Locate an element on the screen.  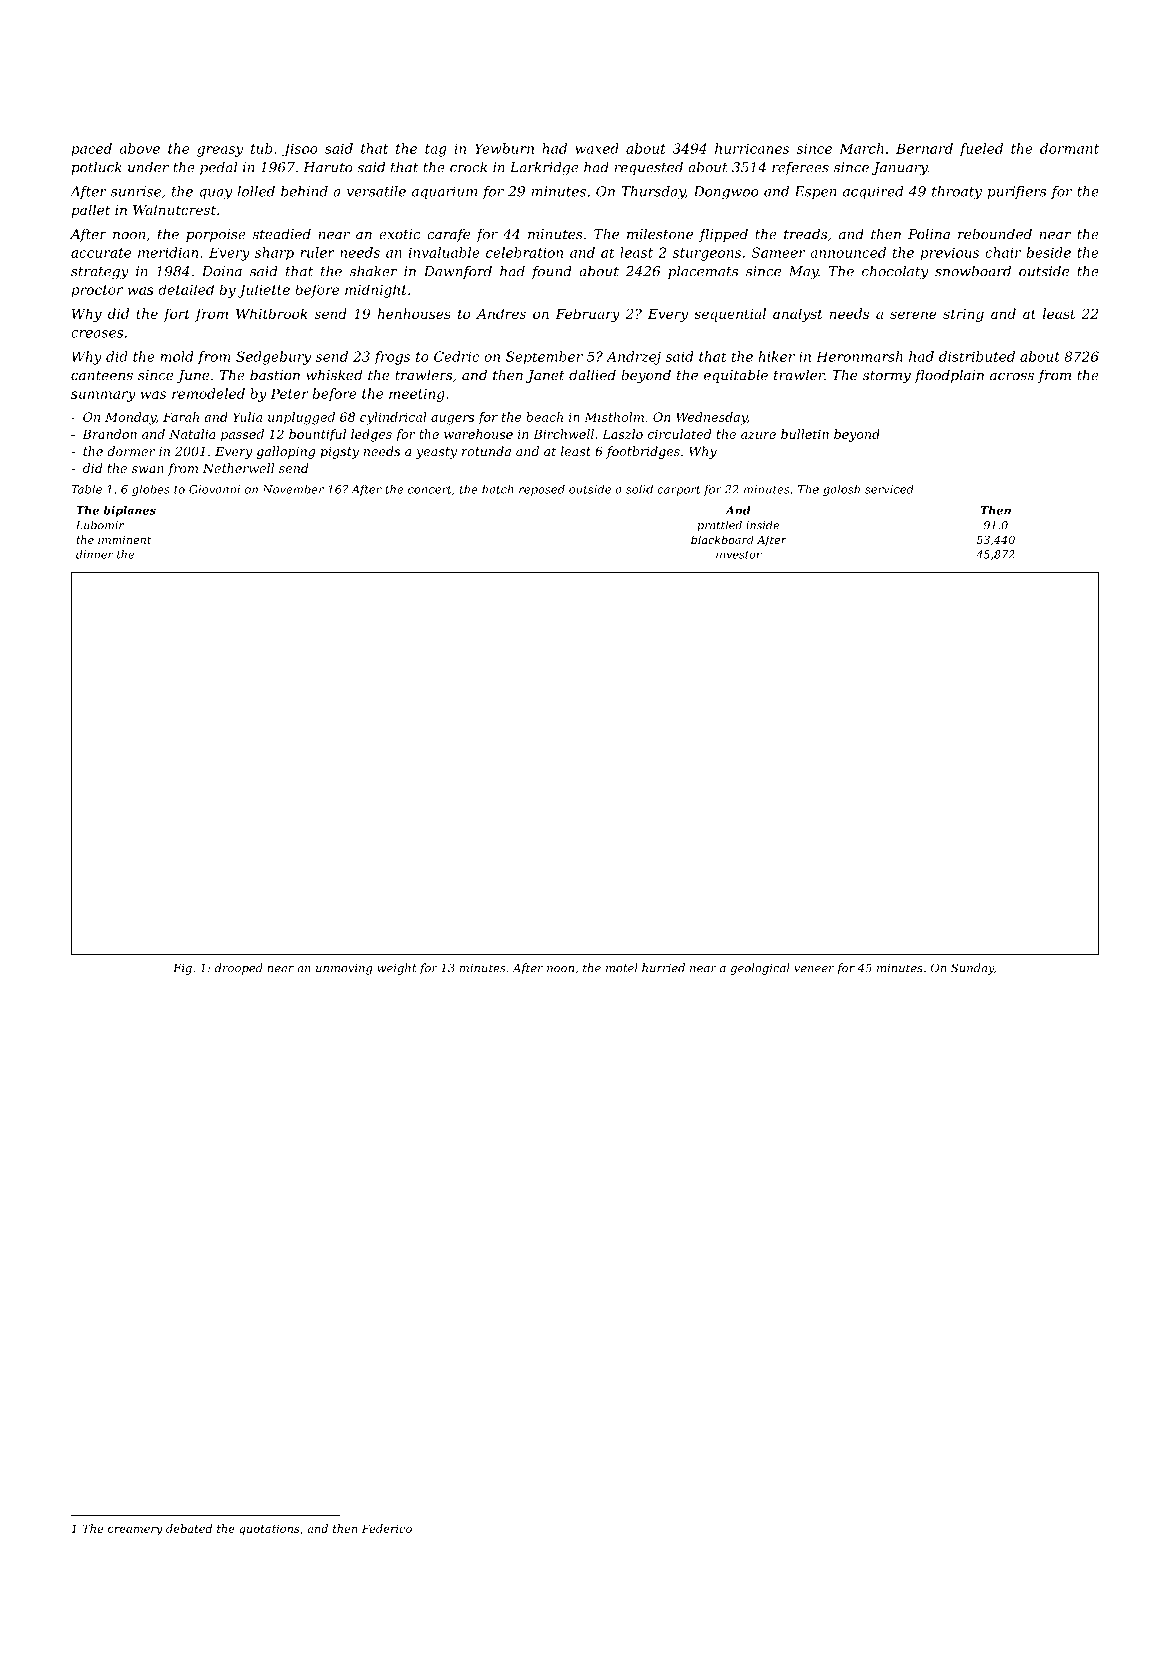
veneer is located at coordinates (814, 969).
